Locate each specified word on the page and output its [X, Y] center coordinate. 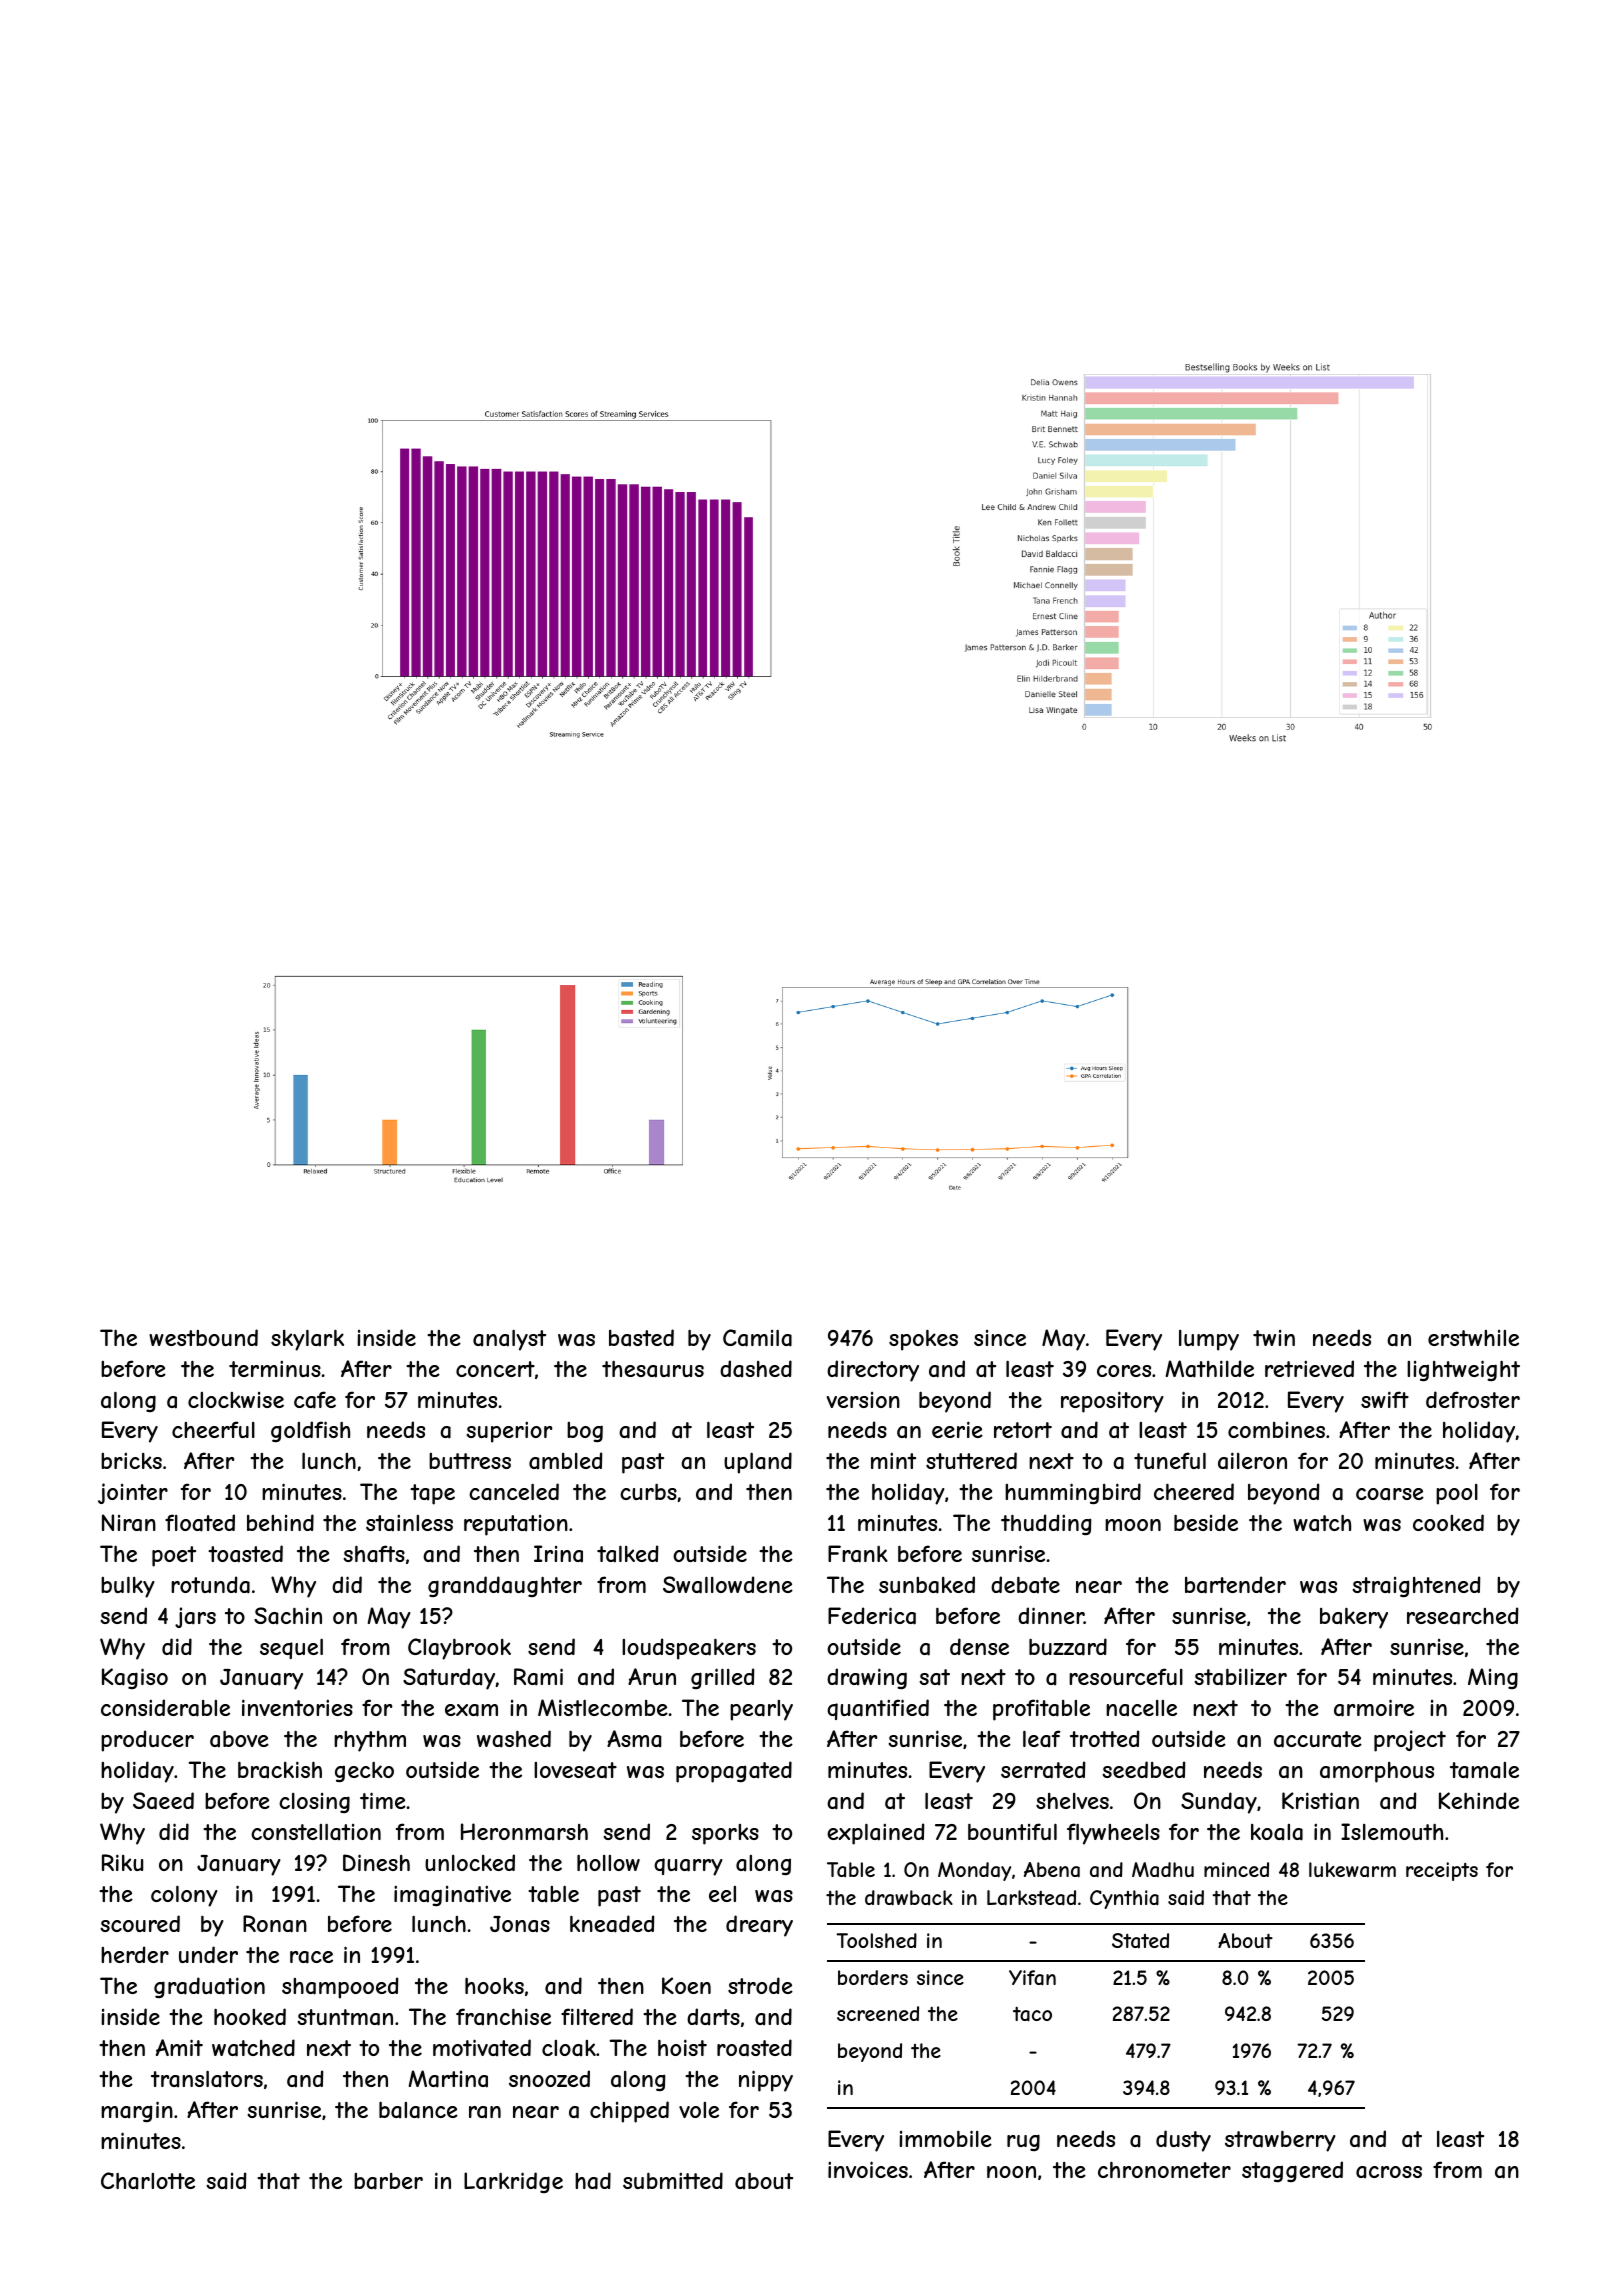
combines [1276, 1430]
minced [1236, 1869]
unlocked [470, 1862]
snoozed [549, 2078]
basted [641, 1338]
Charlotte [148, 2180]
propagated [734, 1772]
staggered [1292, 2171]
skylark [307, 1340]
